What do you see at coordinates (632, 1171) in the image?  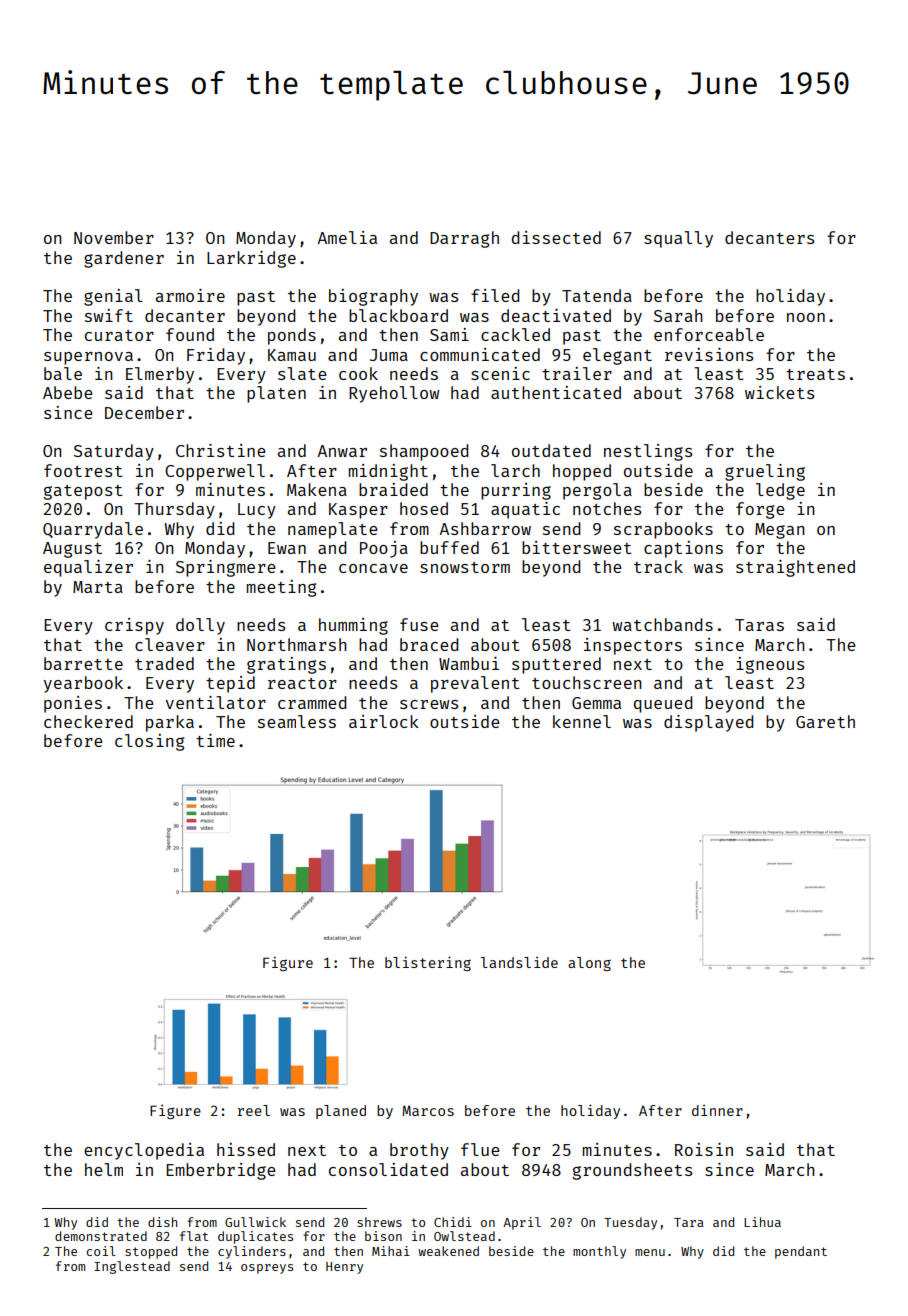 I see `groundsheets` at bounding box center [632, 1171].
